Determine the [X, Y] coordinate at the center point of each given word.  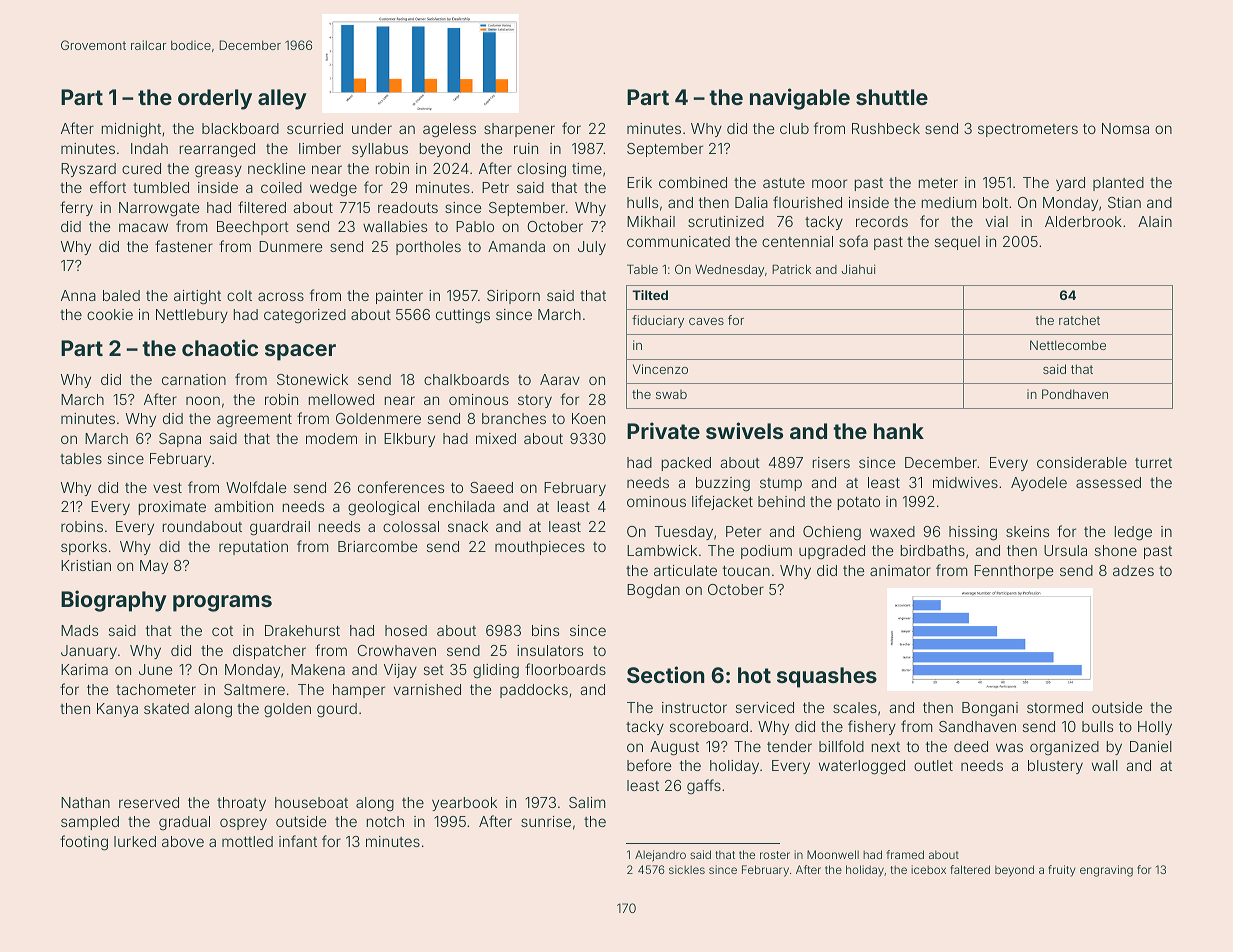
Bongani [990, 709]
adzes [1133, 570]
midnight [131, 130]
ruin [526, 148]
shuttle [892, 97]
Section [666, 674]
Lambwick [662, 550]
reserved [149, 802]
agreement [254, 421]
